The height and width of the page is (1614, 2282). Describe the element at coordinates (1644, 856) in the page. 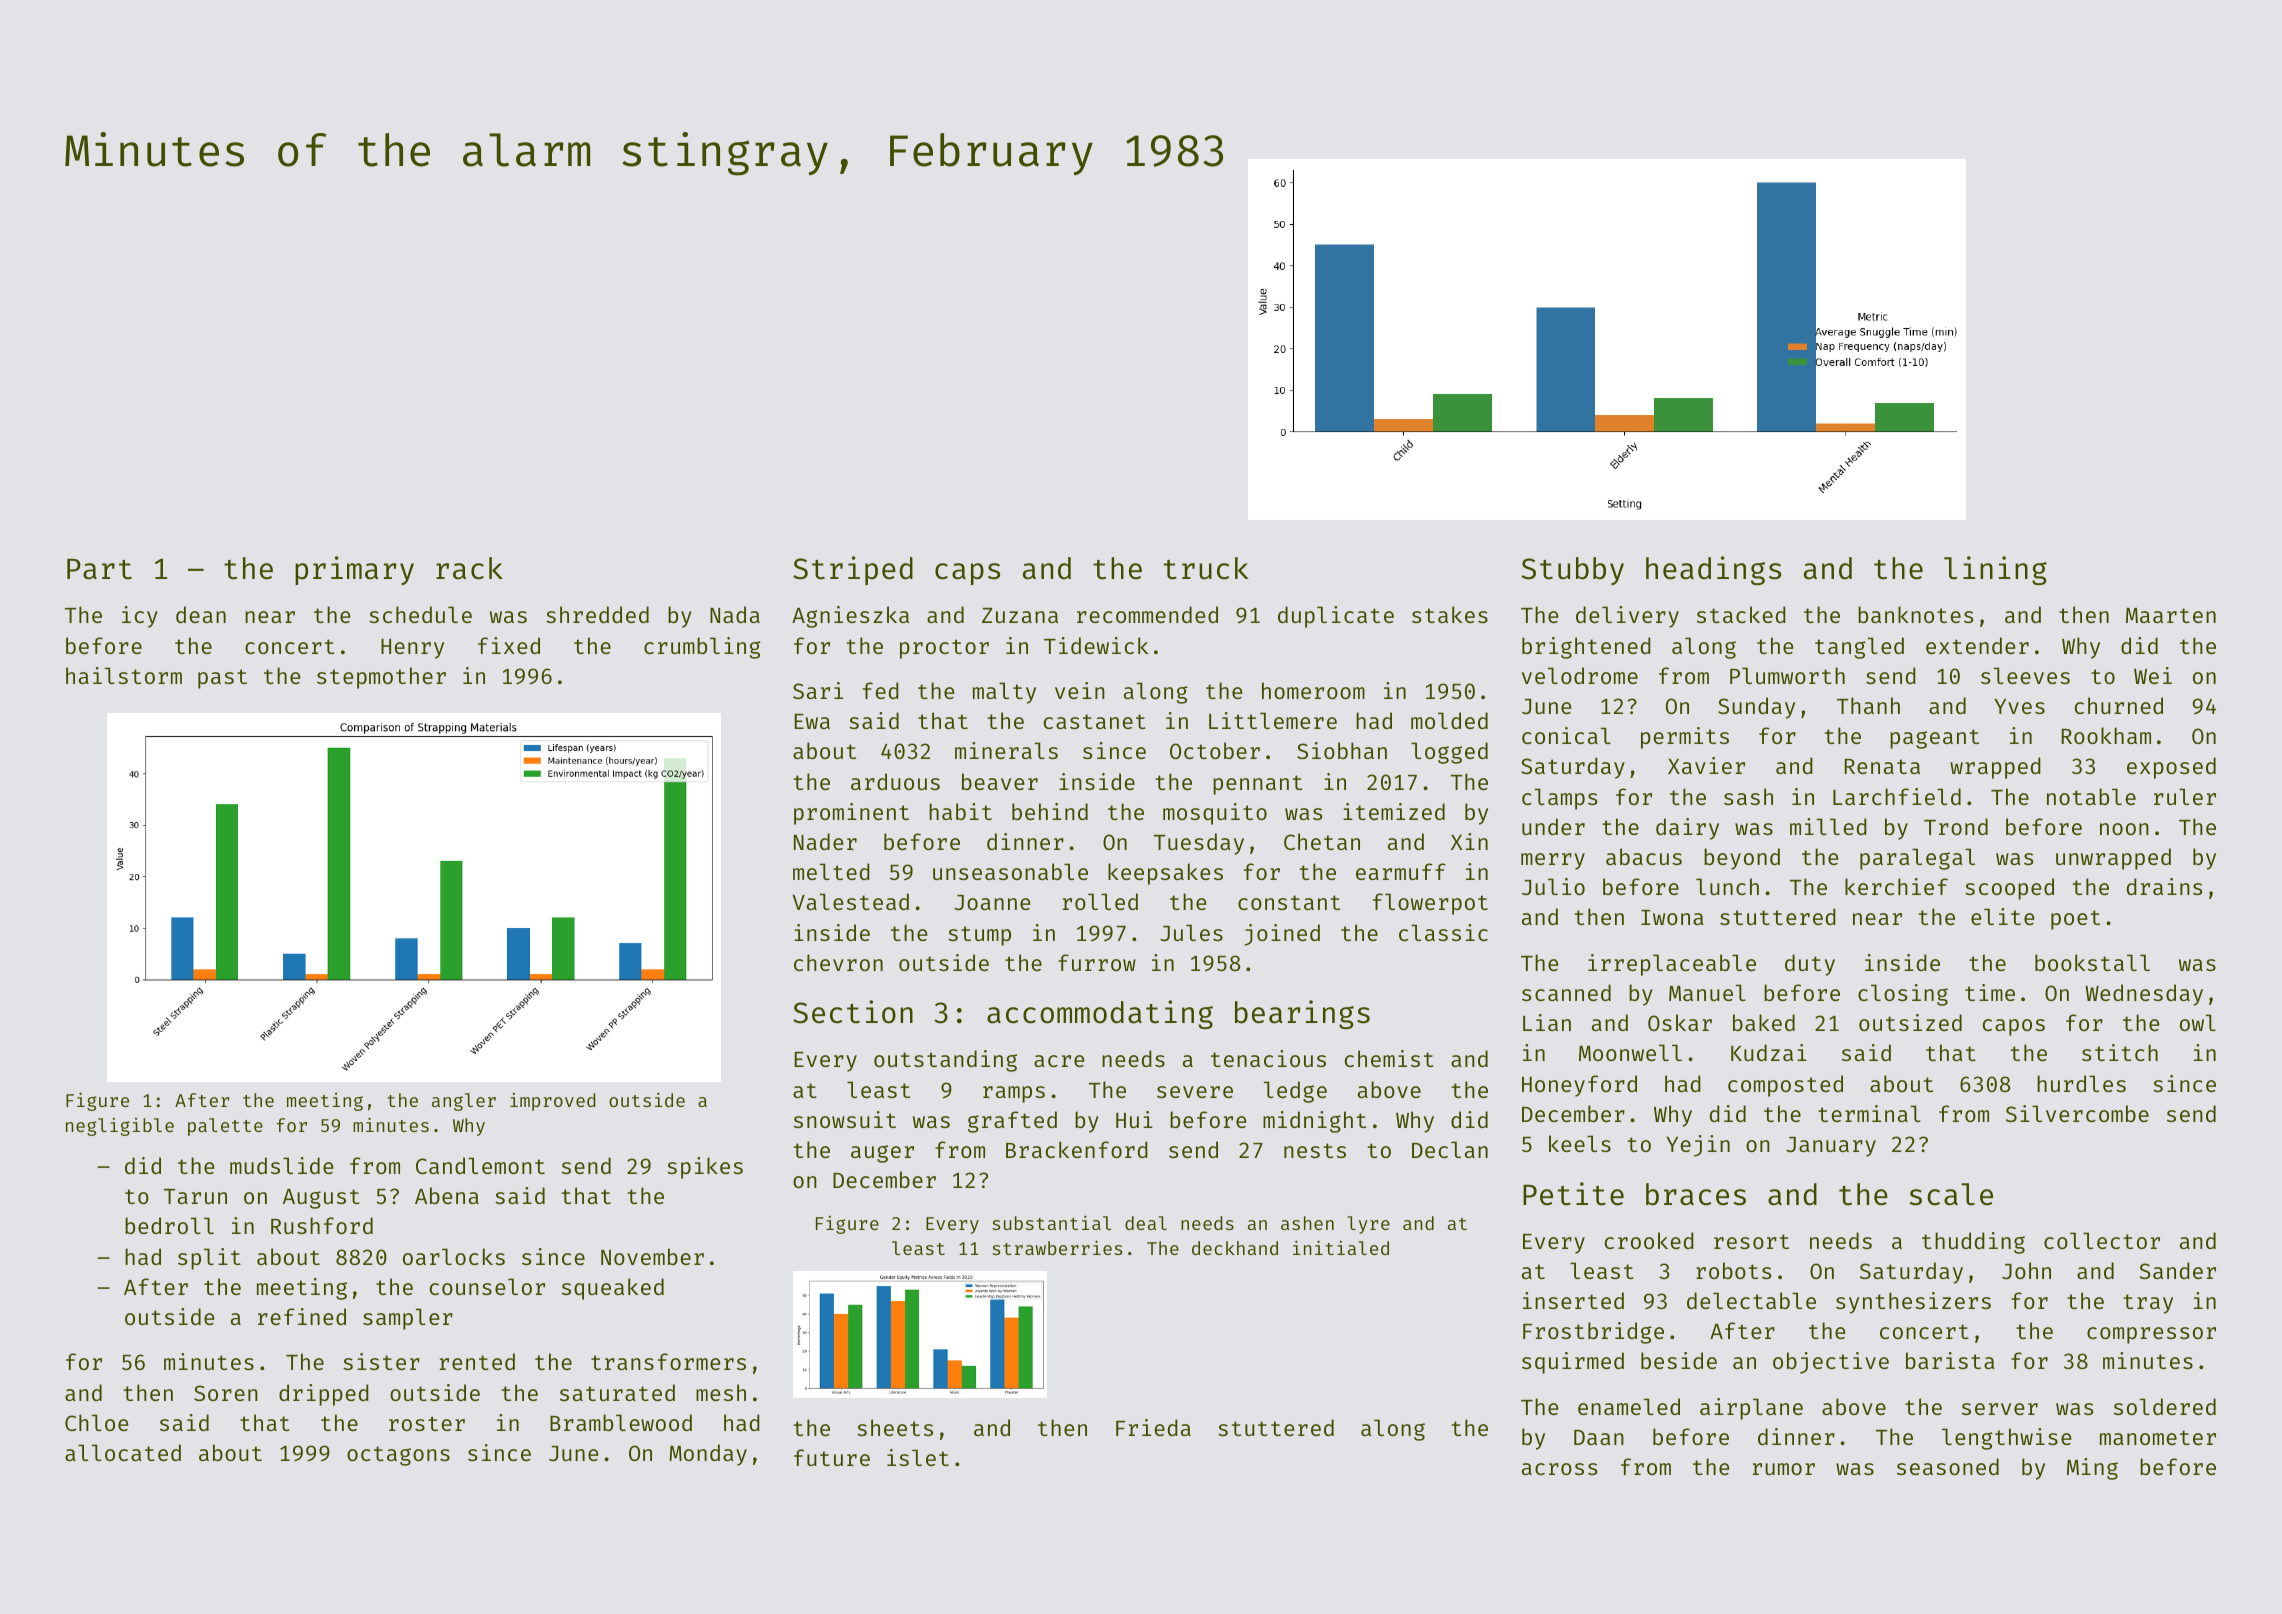

I see `abacus` at that location.
